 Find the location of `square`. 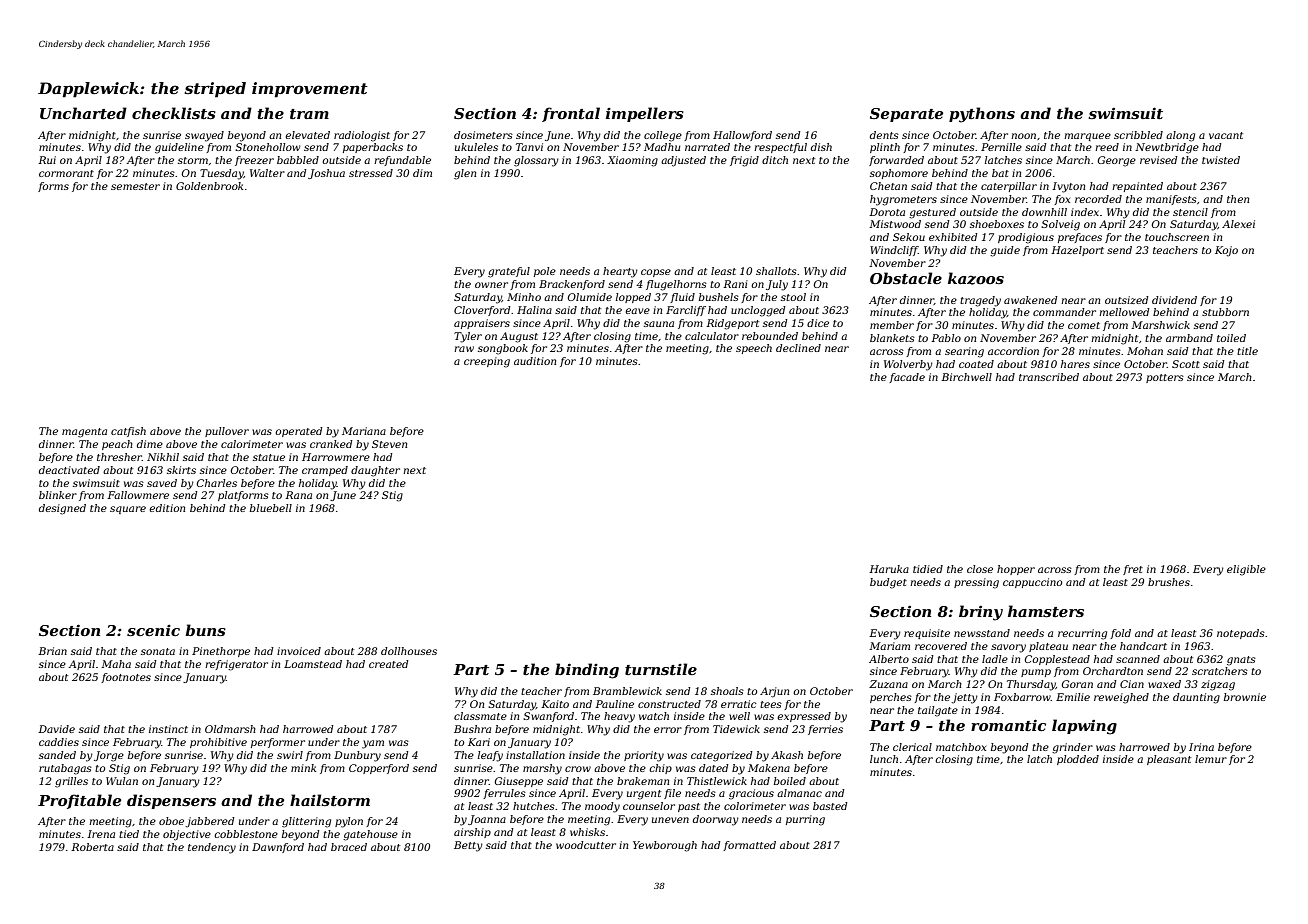

square is located at coordinates (128, 510).
